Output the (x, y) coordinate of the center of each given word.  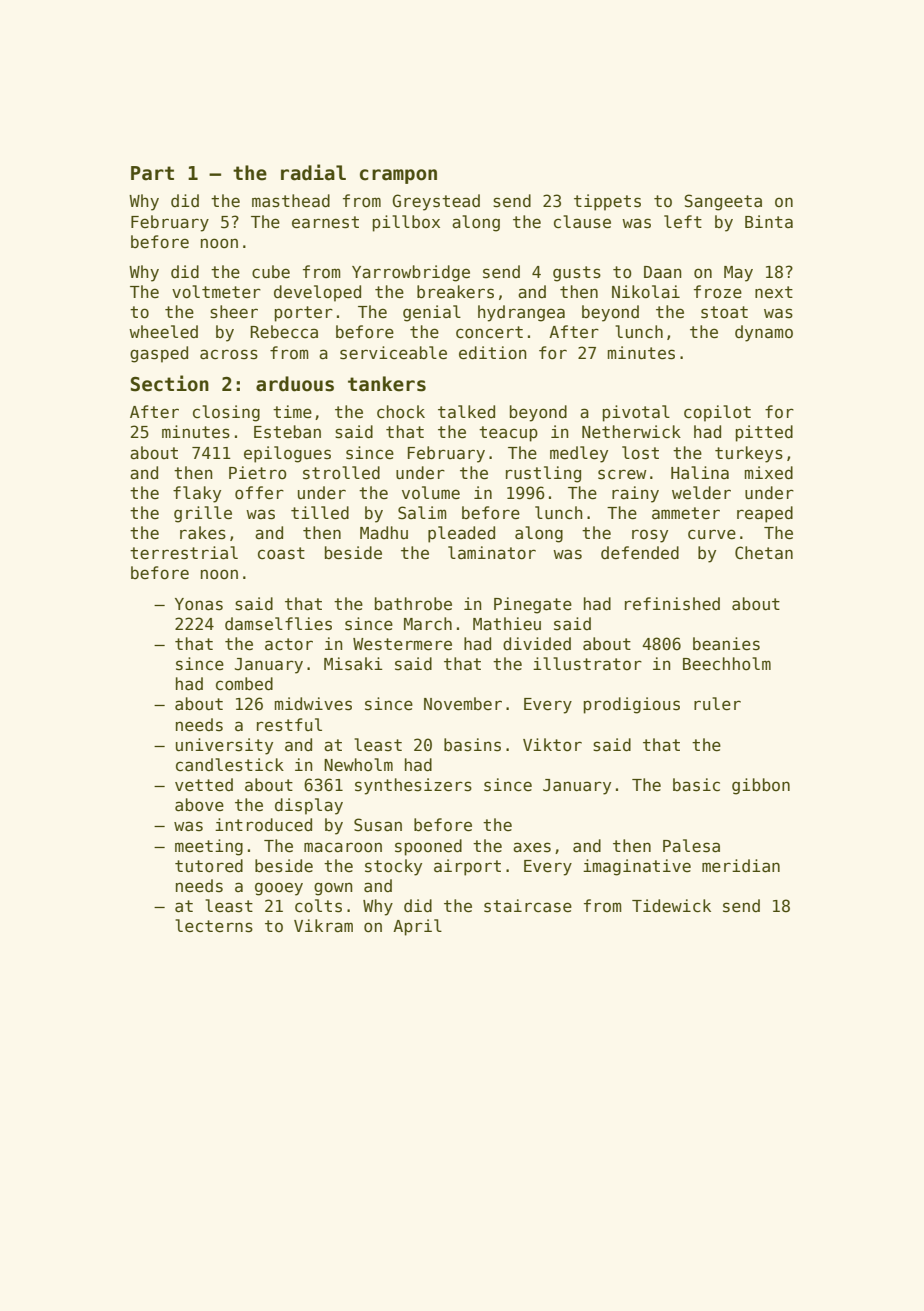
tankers (387, 384)
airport (467, 867)
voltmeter (216, 292)
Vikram (323, 926)
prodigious (632, 705)
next (774, 292)
